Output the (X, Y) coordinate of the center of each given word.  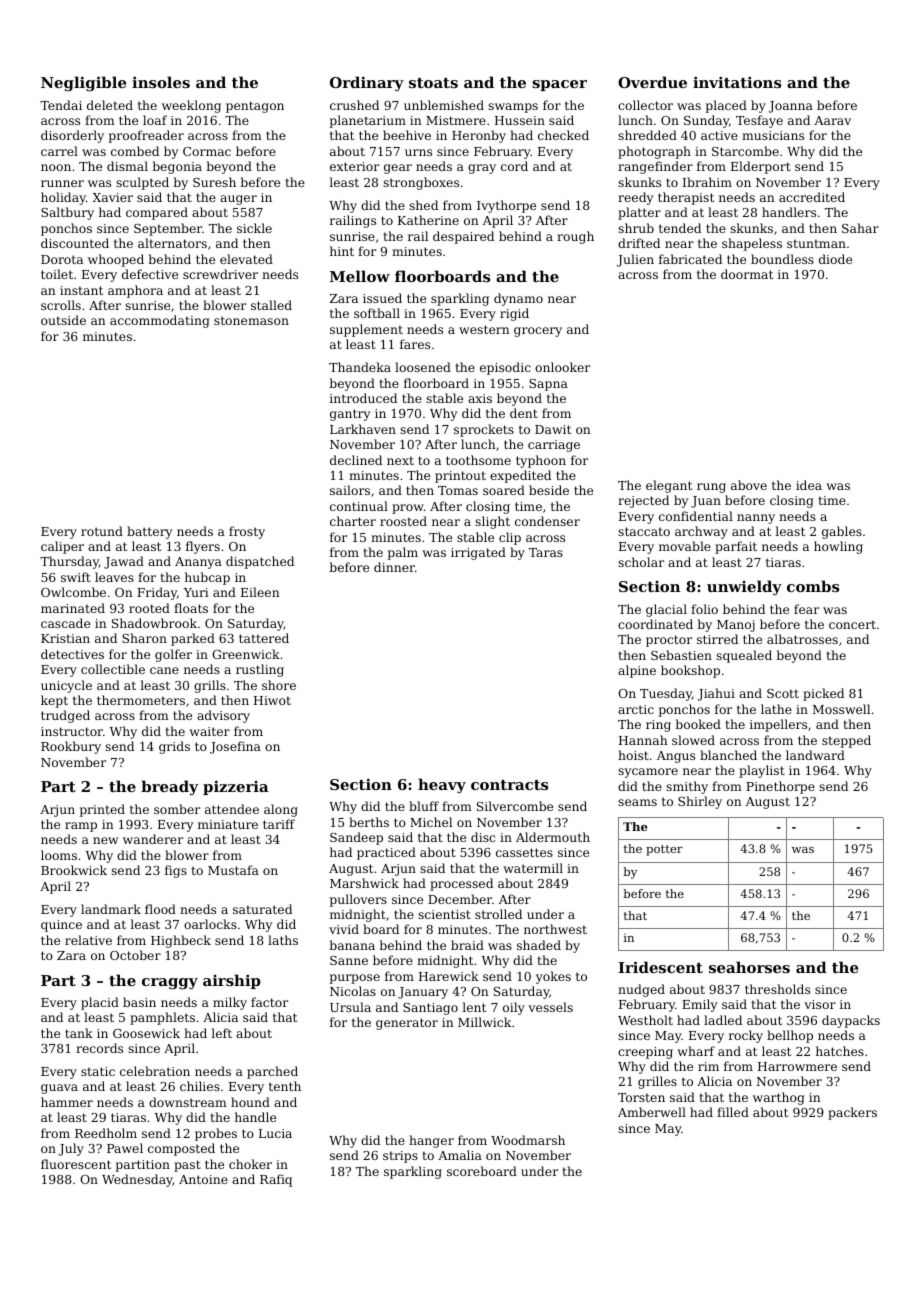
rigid (514, 314)
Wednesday (137, 1180)
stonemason (251, 320)
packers (852, 1113)
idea (809, 485)
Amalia (460, 1155)
